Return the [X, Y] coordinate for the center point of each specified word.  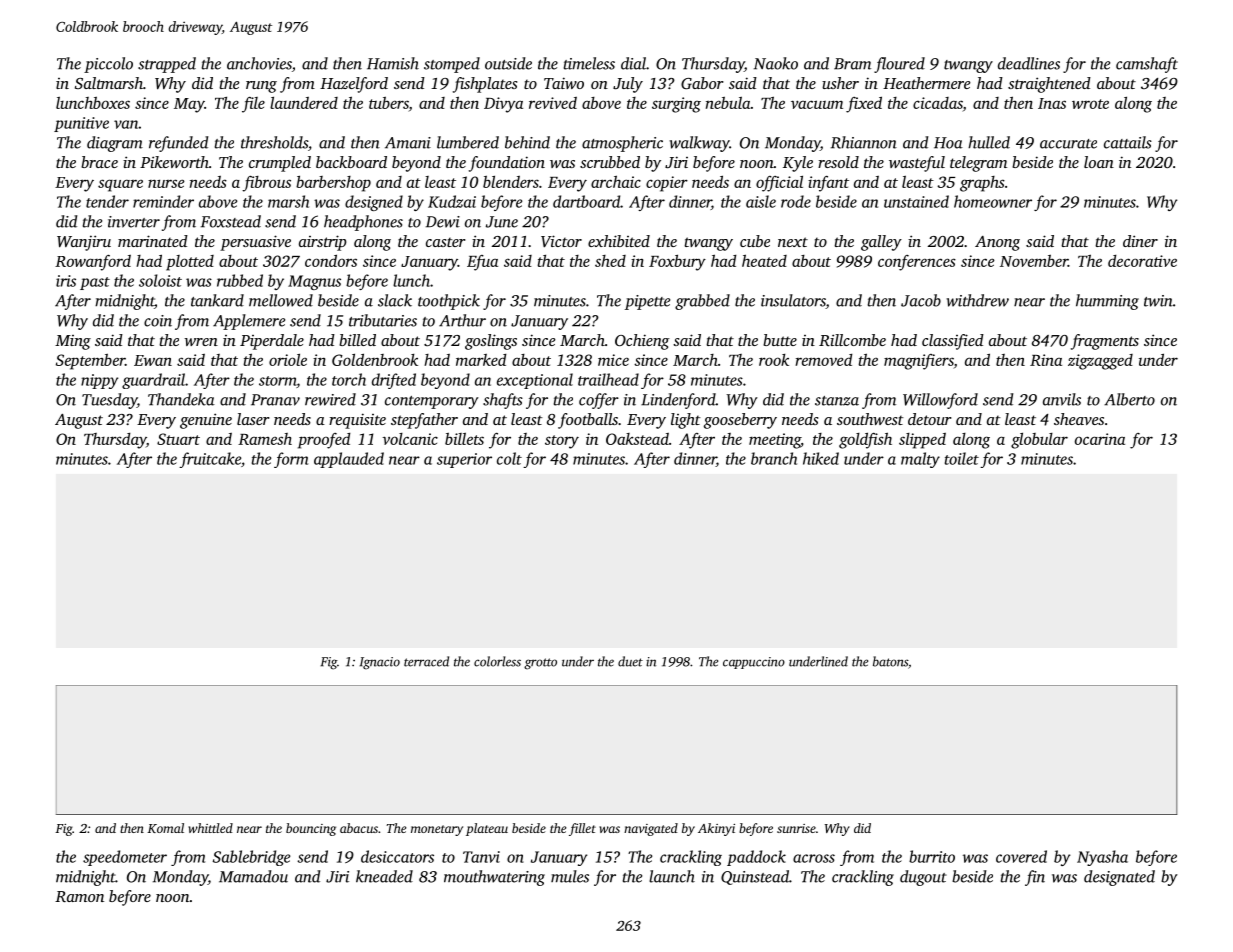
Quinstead [755, 877]
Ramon [79, 896]
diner [1140, 241]
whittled [210, 828]
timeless [589, 63]
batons [890, 661]
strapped [167, 65]
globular [1039, 441]
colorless [497, 661]
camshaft [1147, 65]
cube [755, 241]
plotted [190, 263]
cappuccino [754, 663]
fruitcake [210, 460]
